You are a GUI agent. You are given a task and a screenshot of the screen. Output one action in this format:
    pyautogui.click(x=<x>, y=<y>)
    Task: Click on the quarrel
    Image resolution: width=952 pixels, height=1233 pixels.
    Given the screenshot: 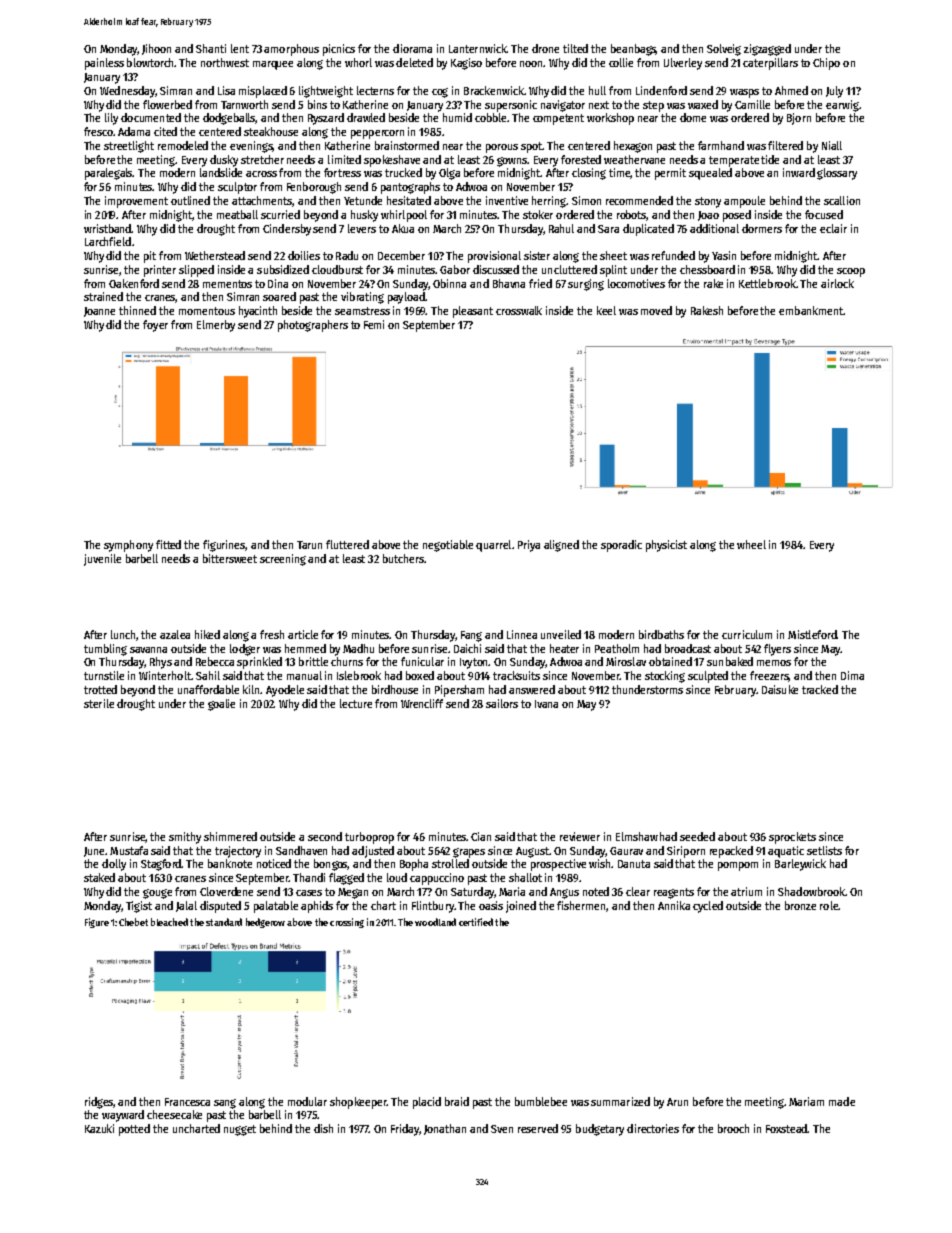 What is the action you would take?
    pyautogui.click(x=493, y=546)
